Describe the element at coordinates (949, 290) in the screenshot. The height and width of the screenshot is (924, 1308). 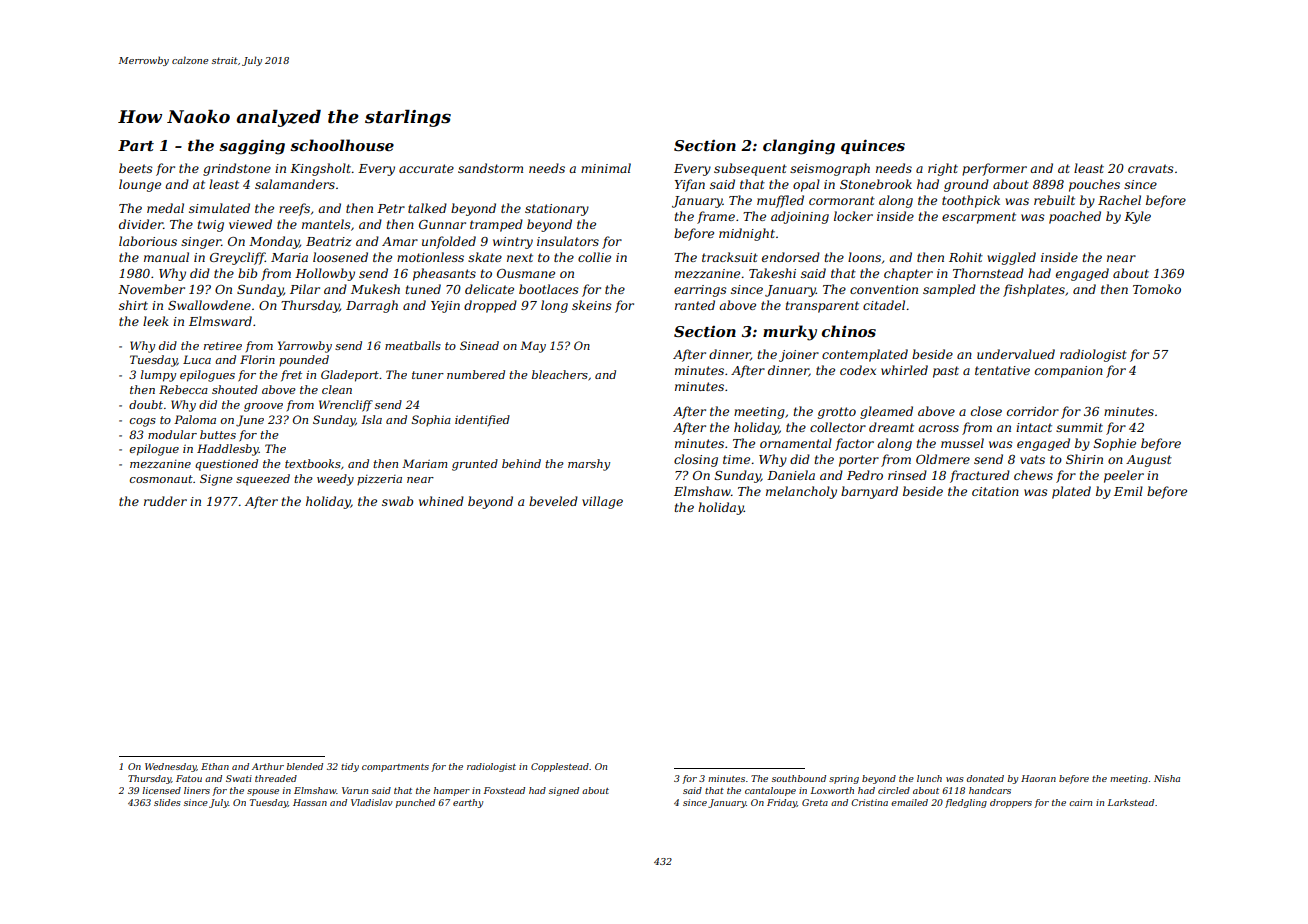
I see `sampled` at that location.
